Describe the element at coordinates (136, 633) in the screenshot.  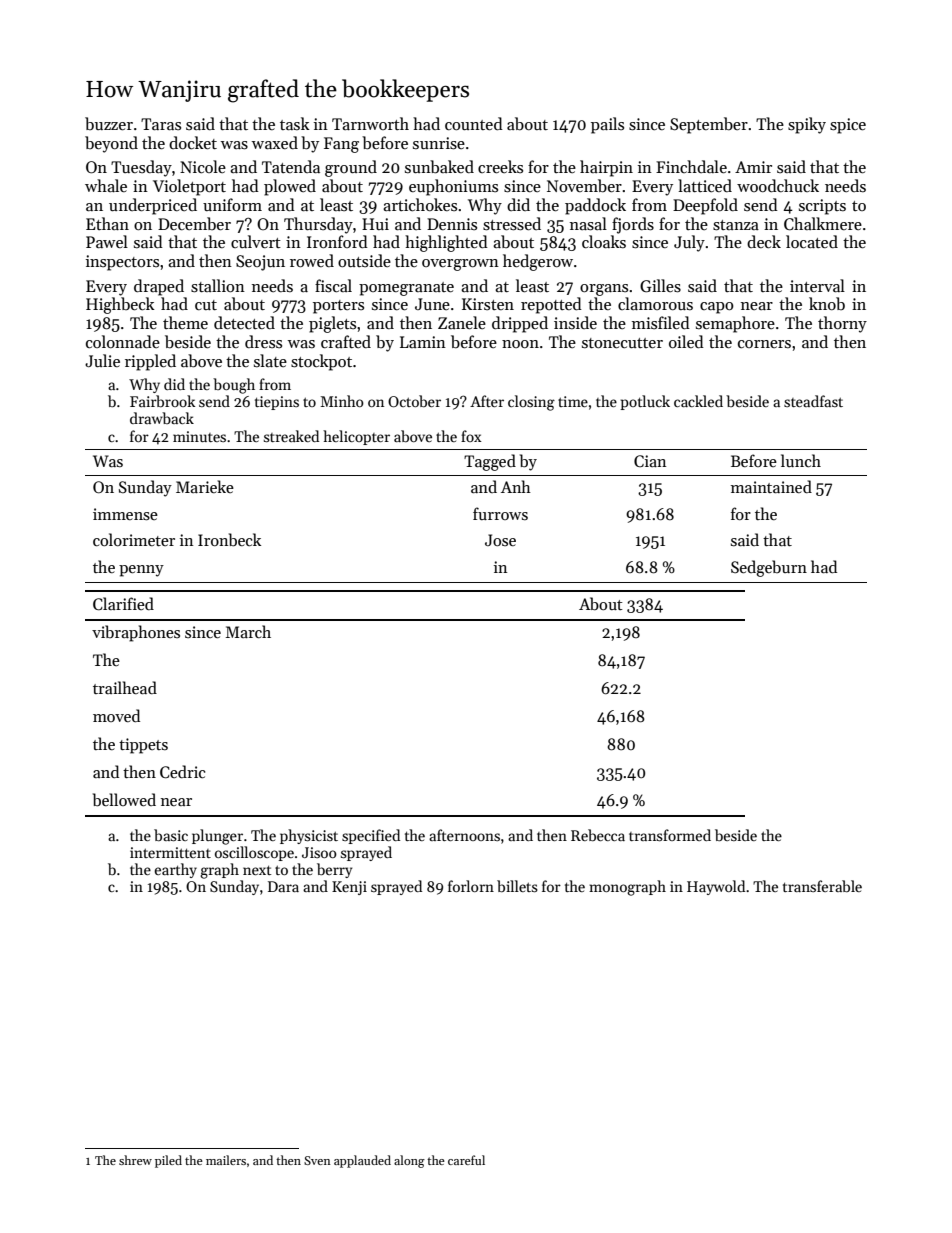
I see `vibraphones` at that location.
